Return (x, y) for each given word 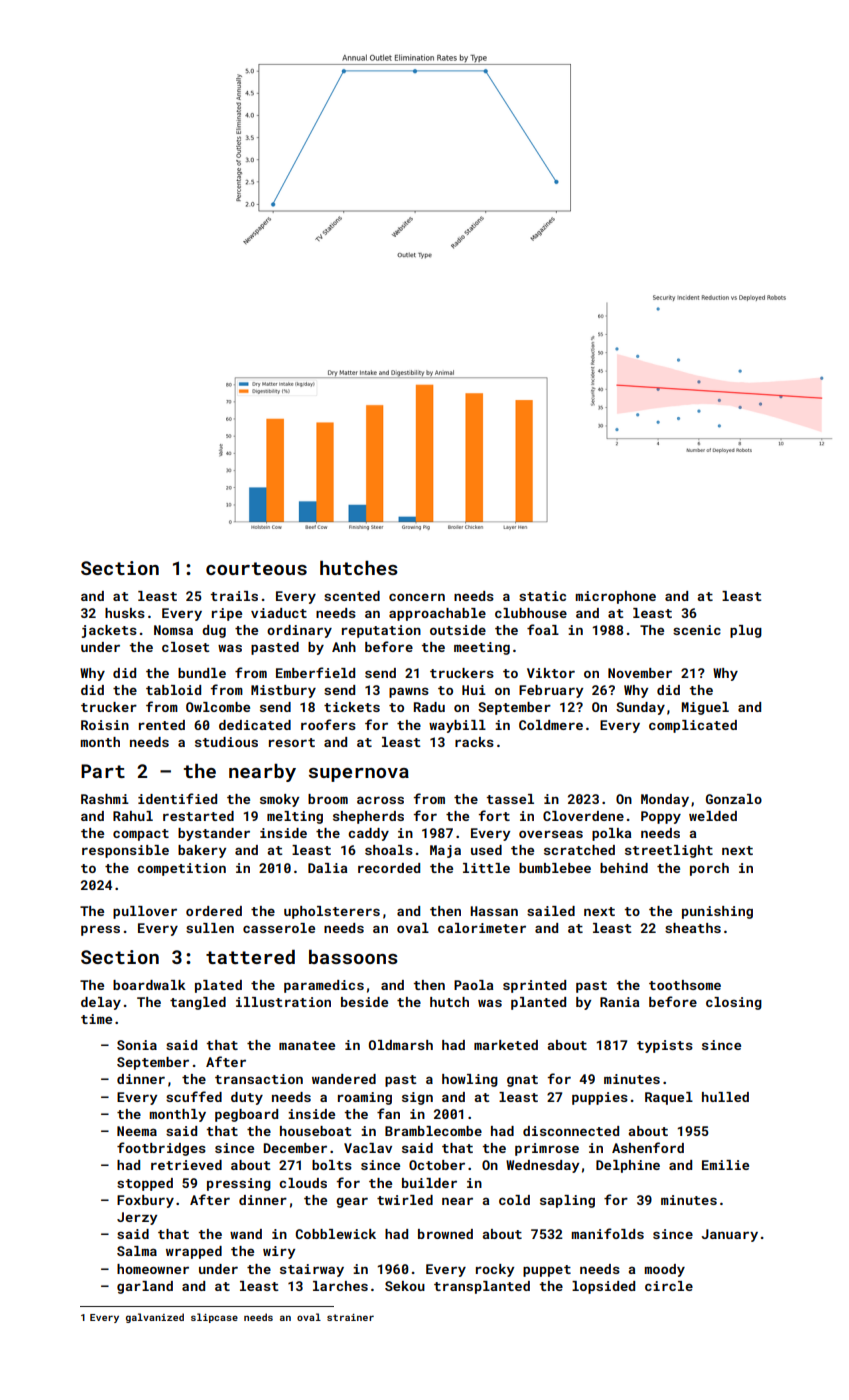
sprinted (534, 986)
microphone (615, 597)
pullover (145, 912)
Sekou (405, 1286)
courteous (256, 568)
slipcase (214, 1318)
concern (417, 597)
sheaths (693, 928)
